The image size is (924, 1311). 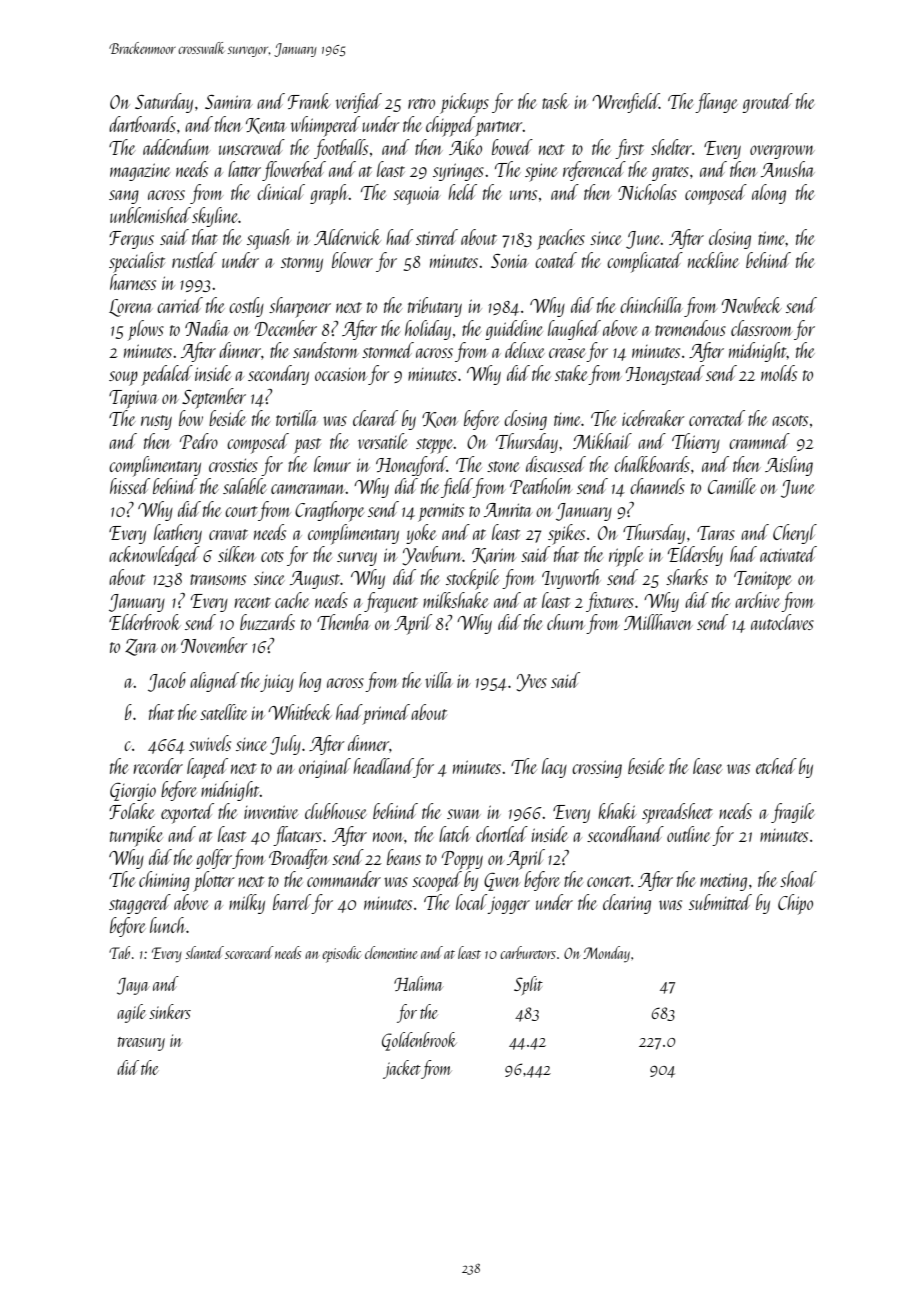 I want to click on inventive, so click(x=271, y=812).
